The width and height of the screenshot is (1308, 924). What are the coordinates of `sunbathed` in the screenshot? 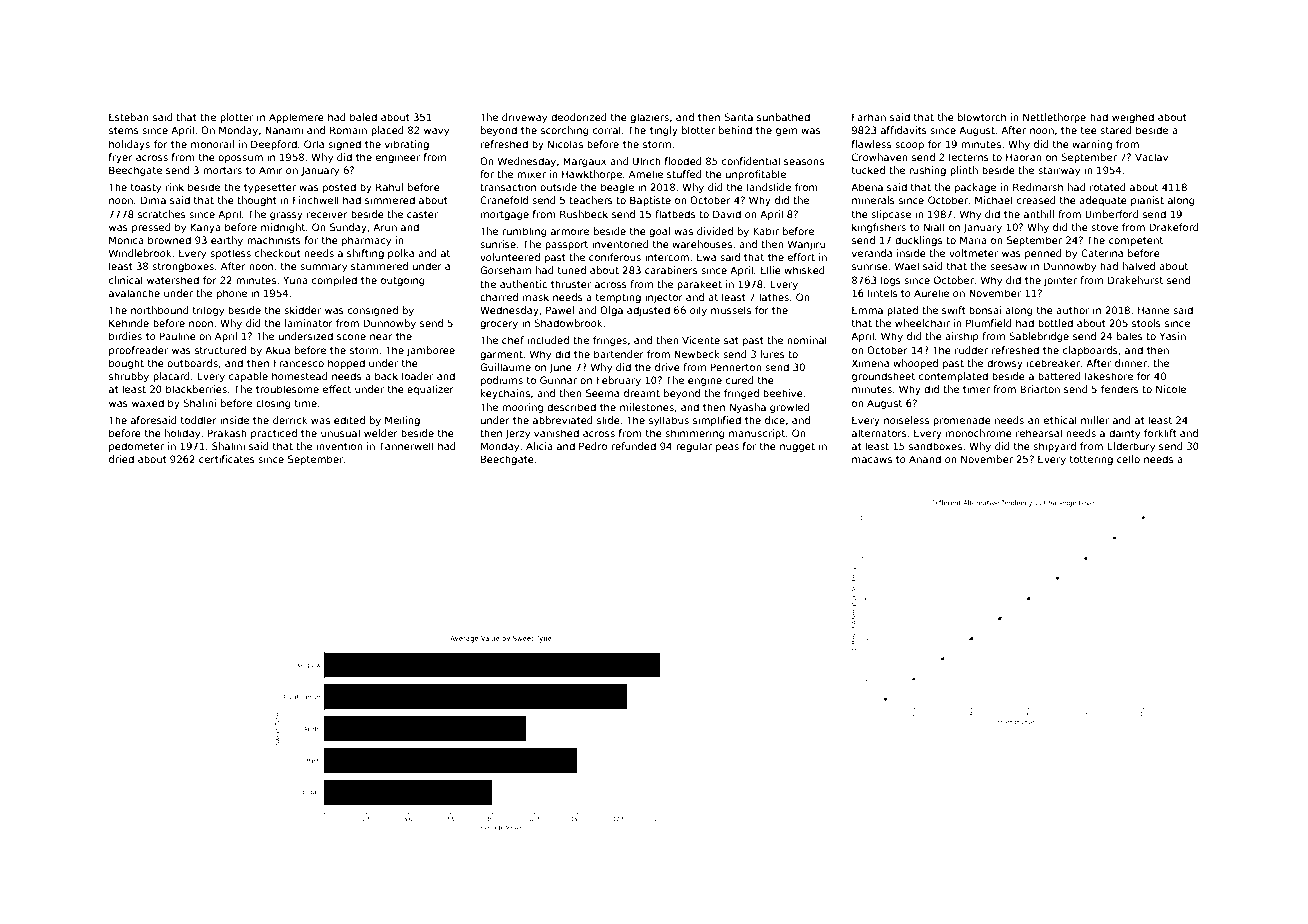 It's located at (783, 117).
